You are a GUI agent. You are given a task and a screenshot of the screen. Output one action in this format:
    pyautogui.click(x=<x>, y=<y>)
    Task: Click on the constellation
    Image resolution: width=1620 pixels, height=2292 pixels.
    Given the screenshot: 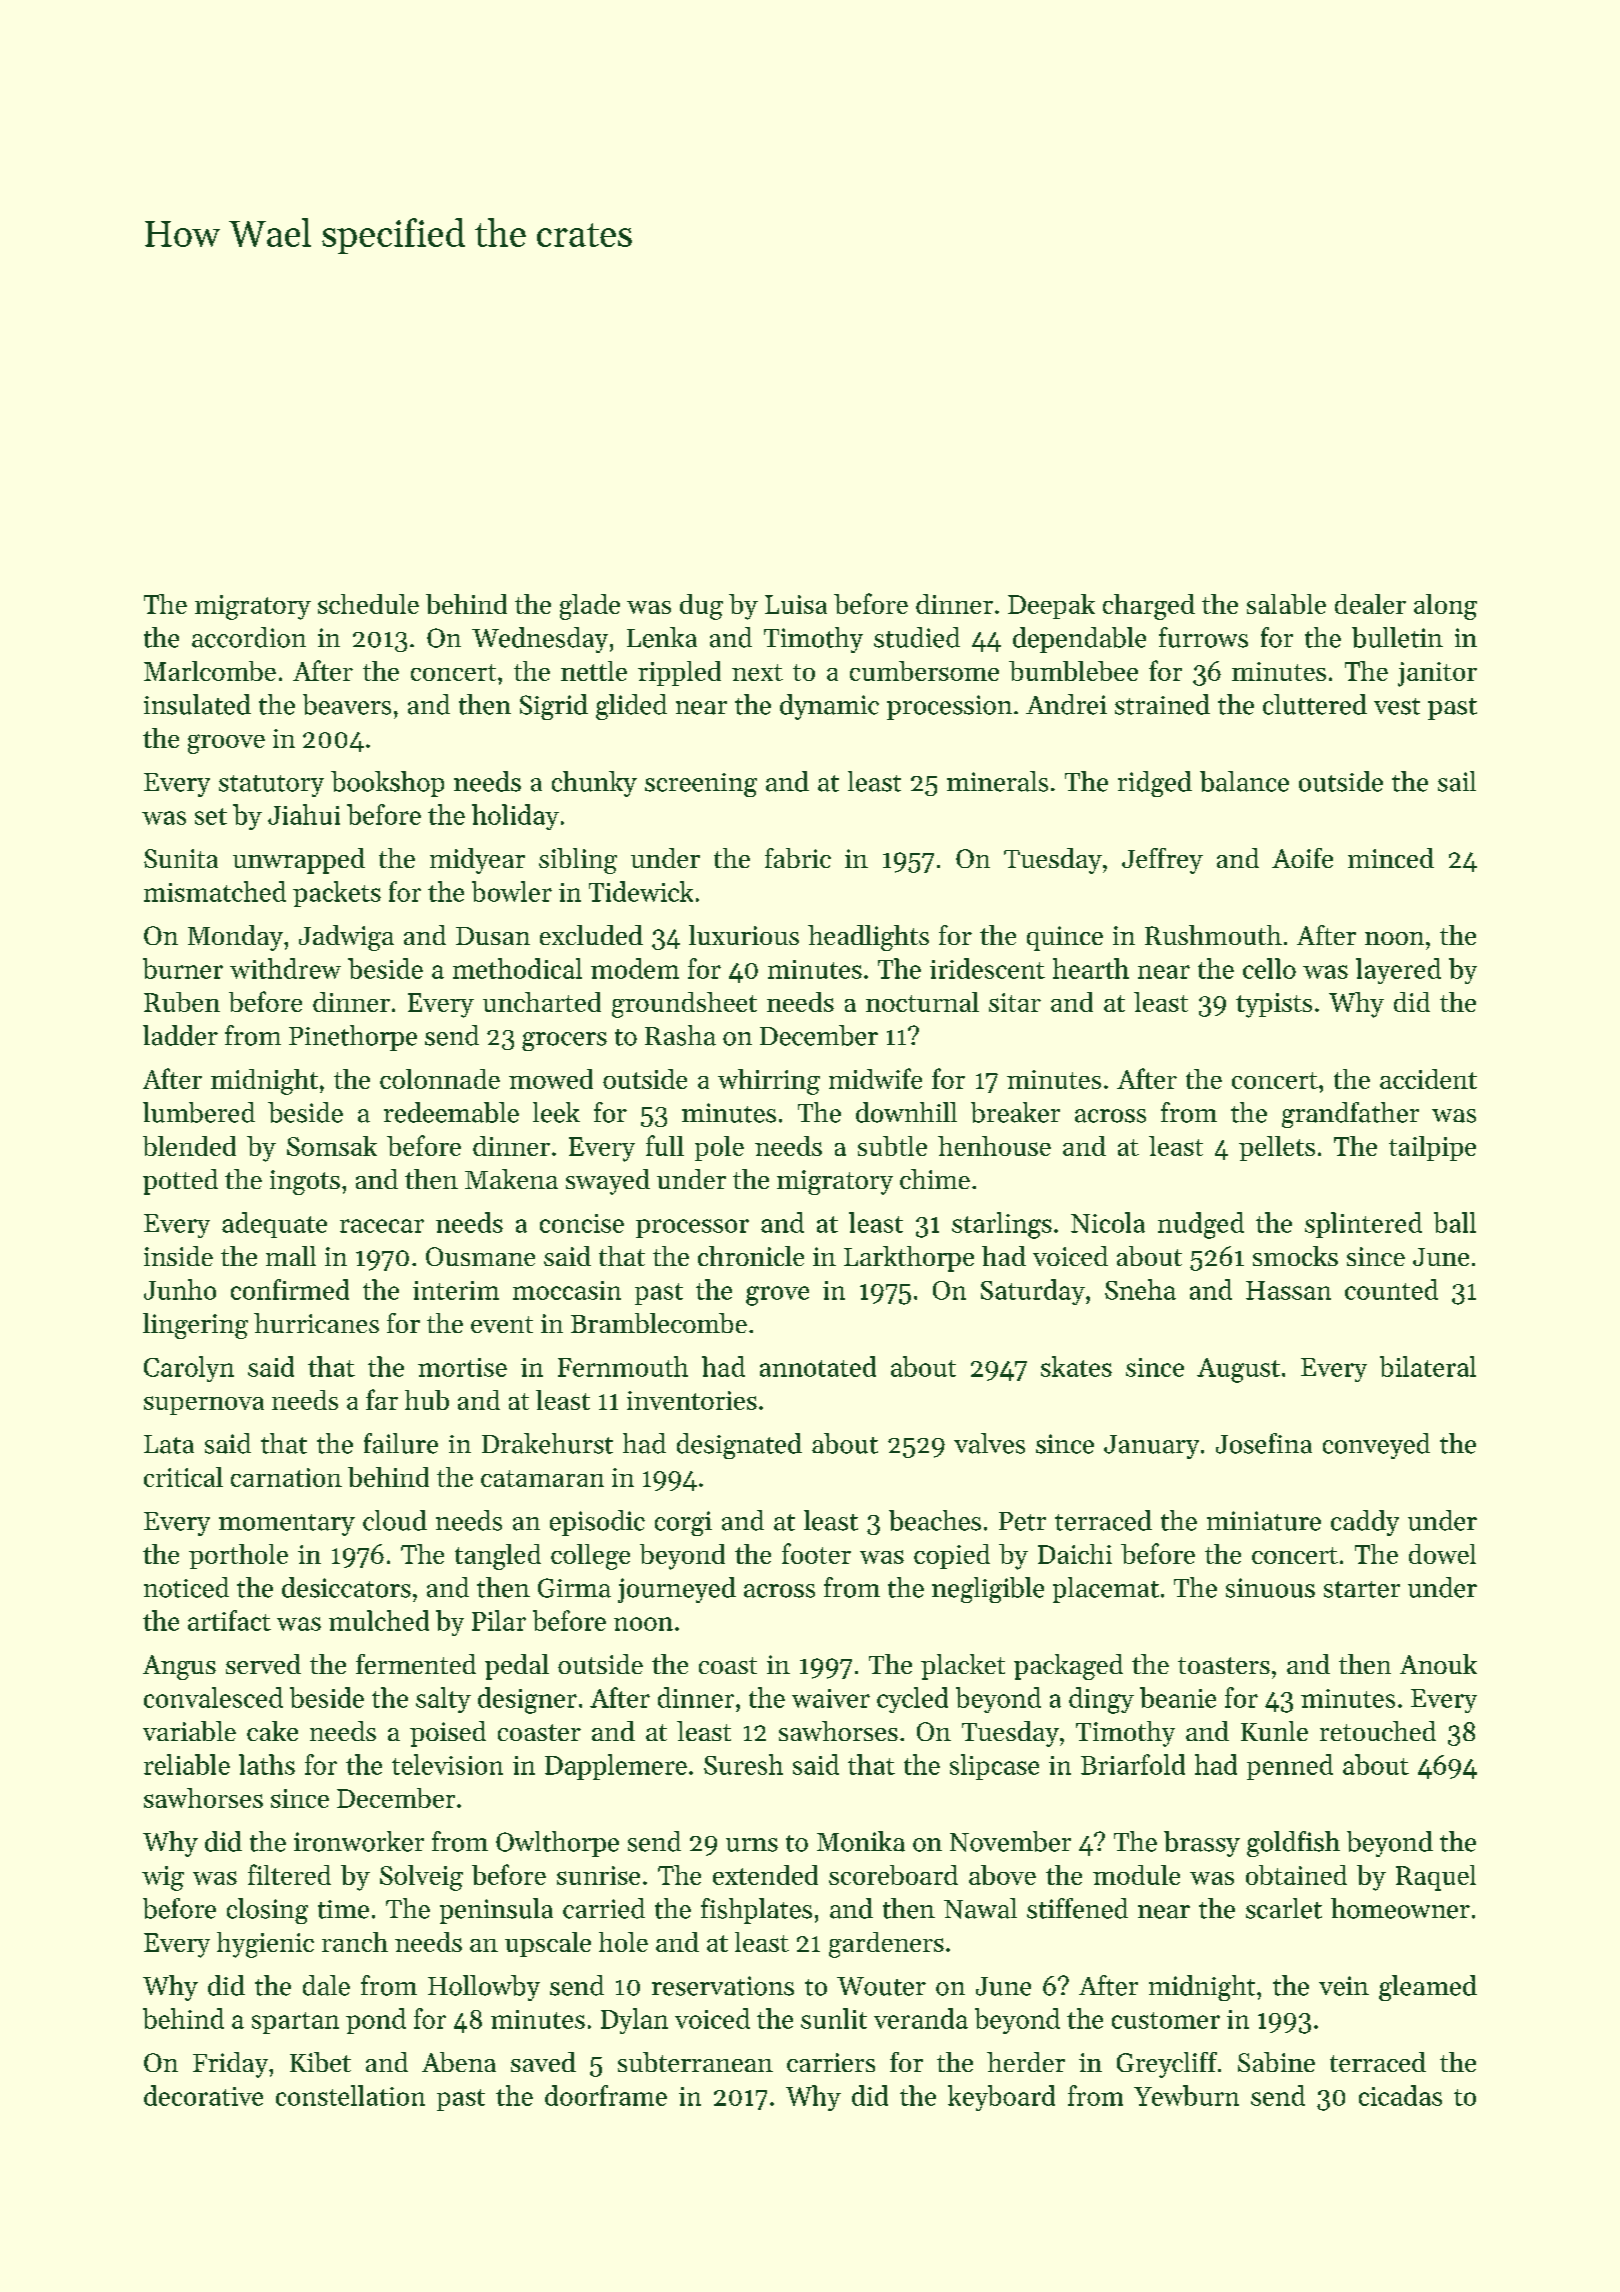 What is the action you would take?
    pyautogui.click(x=350, y=2095)
